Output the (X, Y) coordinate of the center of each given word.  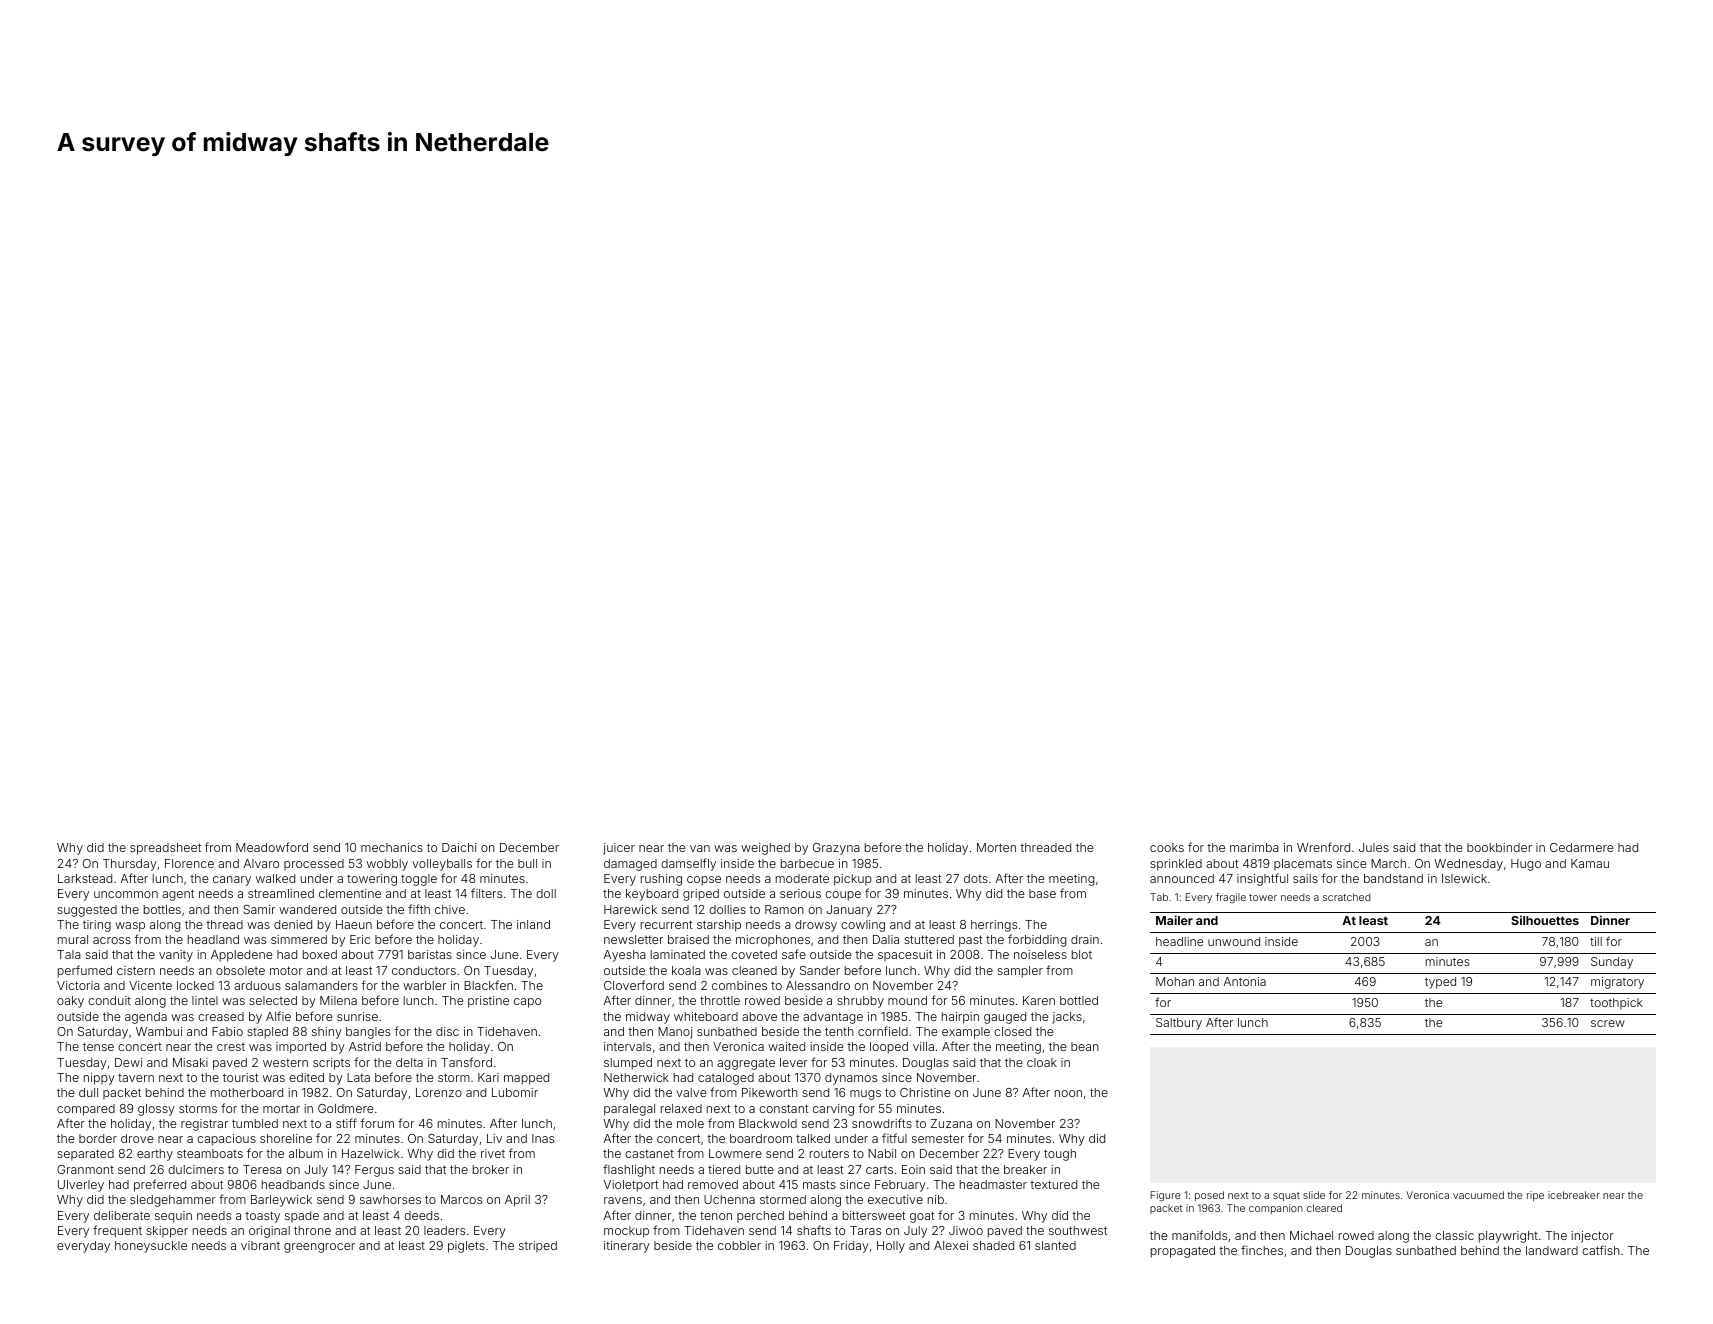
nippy (99, 1079)
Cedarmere (1582, 847)
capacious (226, 1140)
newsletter (633, 939)
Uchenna (729, 1199)
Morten (996, 847)
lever (794, 1062)
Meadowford (272, 847)
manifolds (1199, 1235)
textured (1053, 1184)
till (1596, 941)
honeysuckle (151, 1247)
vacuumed (1478, 1195)
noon (1068, 1093)
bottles (162, 909)
